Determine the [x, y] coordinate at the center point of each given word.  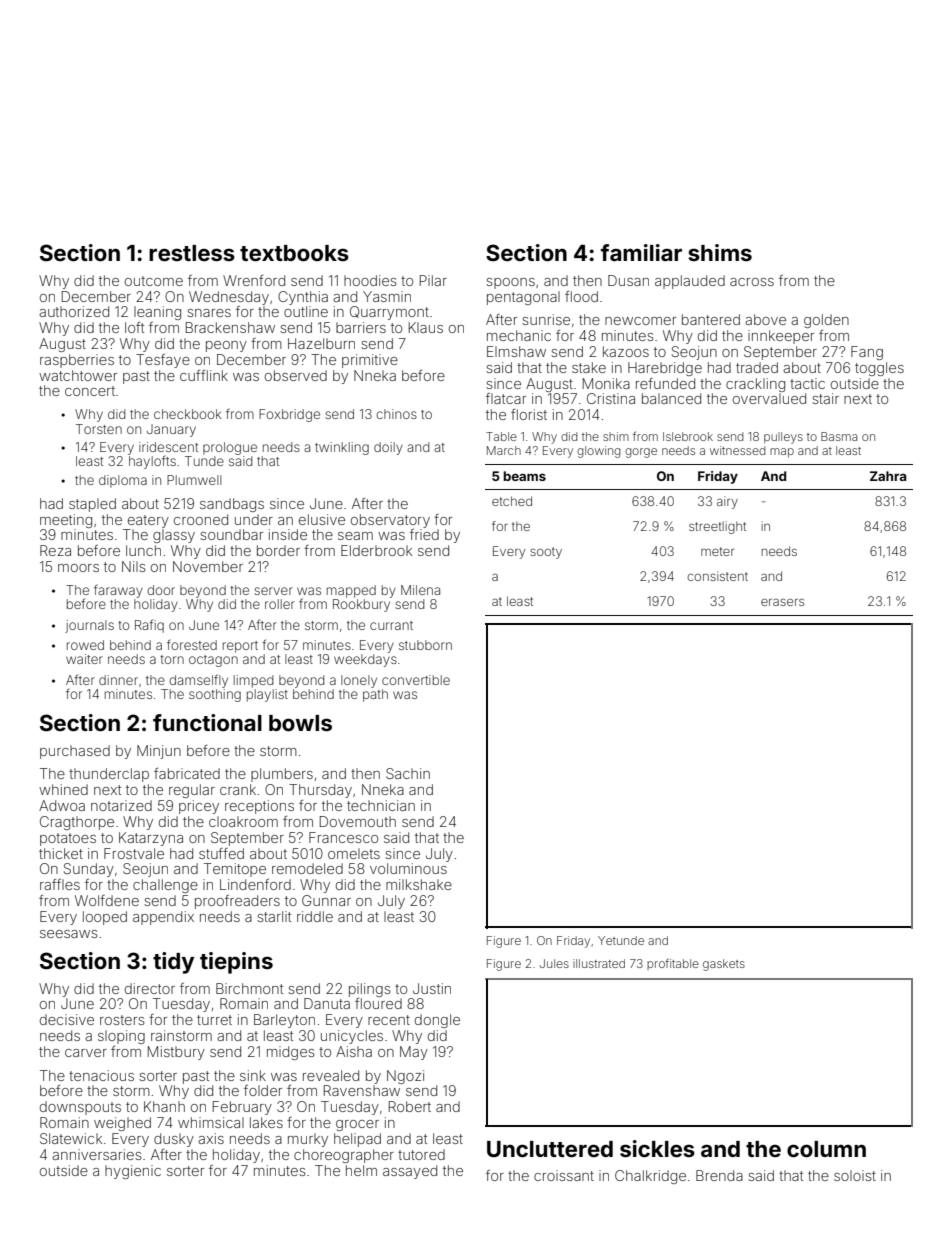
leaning [157, 313]
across [752, 282]
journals [89, 626]
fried [424, 534]
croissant [564, 1175]
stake [589, 367]
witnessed [737, 450]
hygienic [133, 1172]
